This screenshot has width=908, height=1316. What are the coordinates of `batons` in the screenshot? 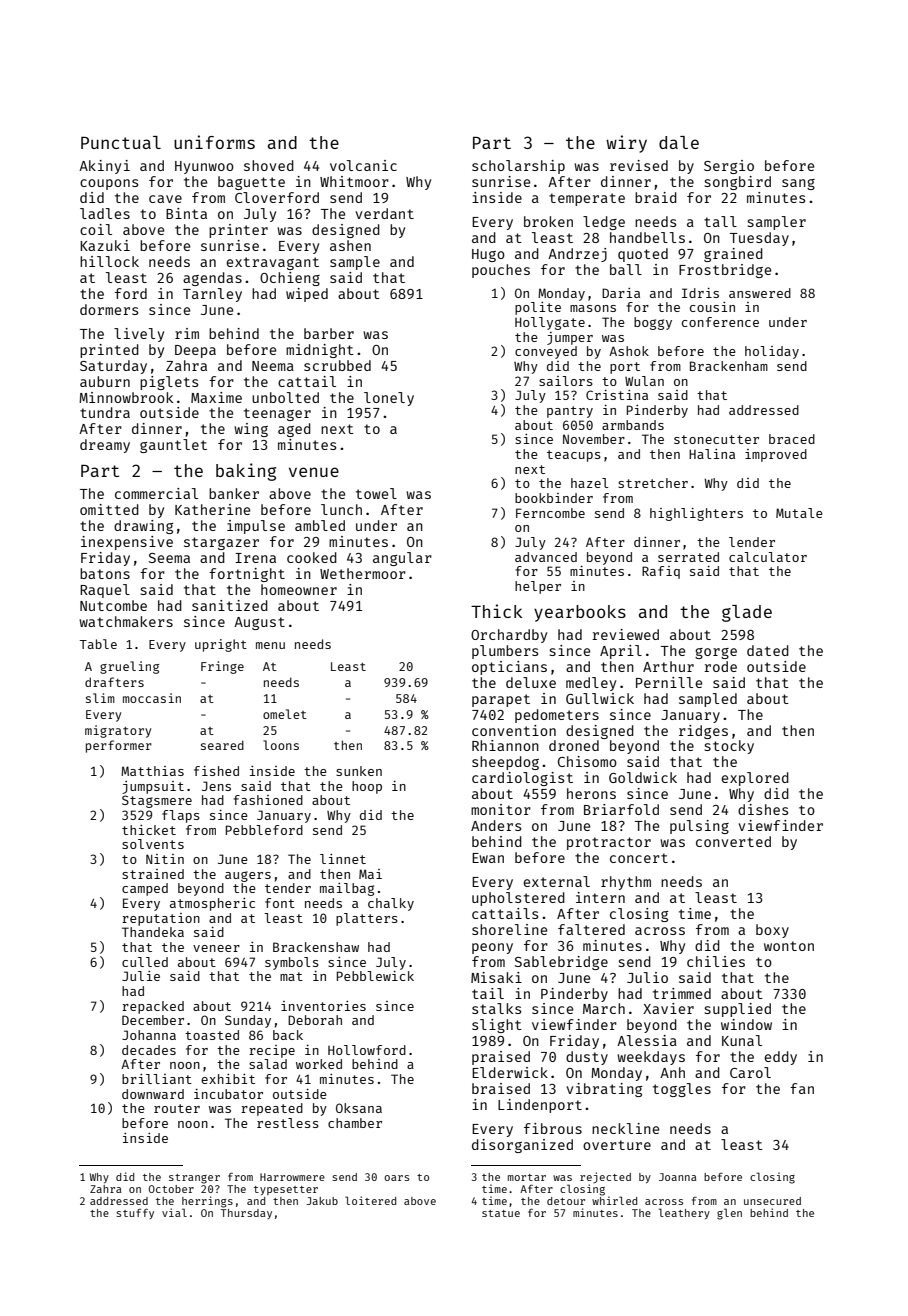 It's located at (105, 573).
